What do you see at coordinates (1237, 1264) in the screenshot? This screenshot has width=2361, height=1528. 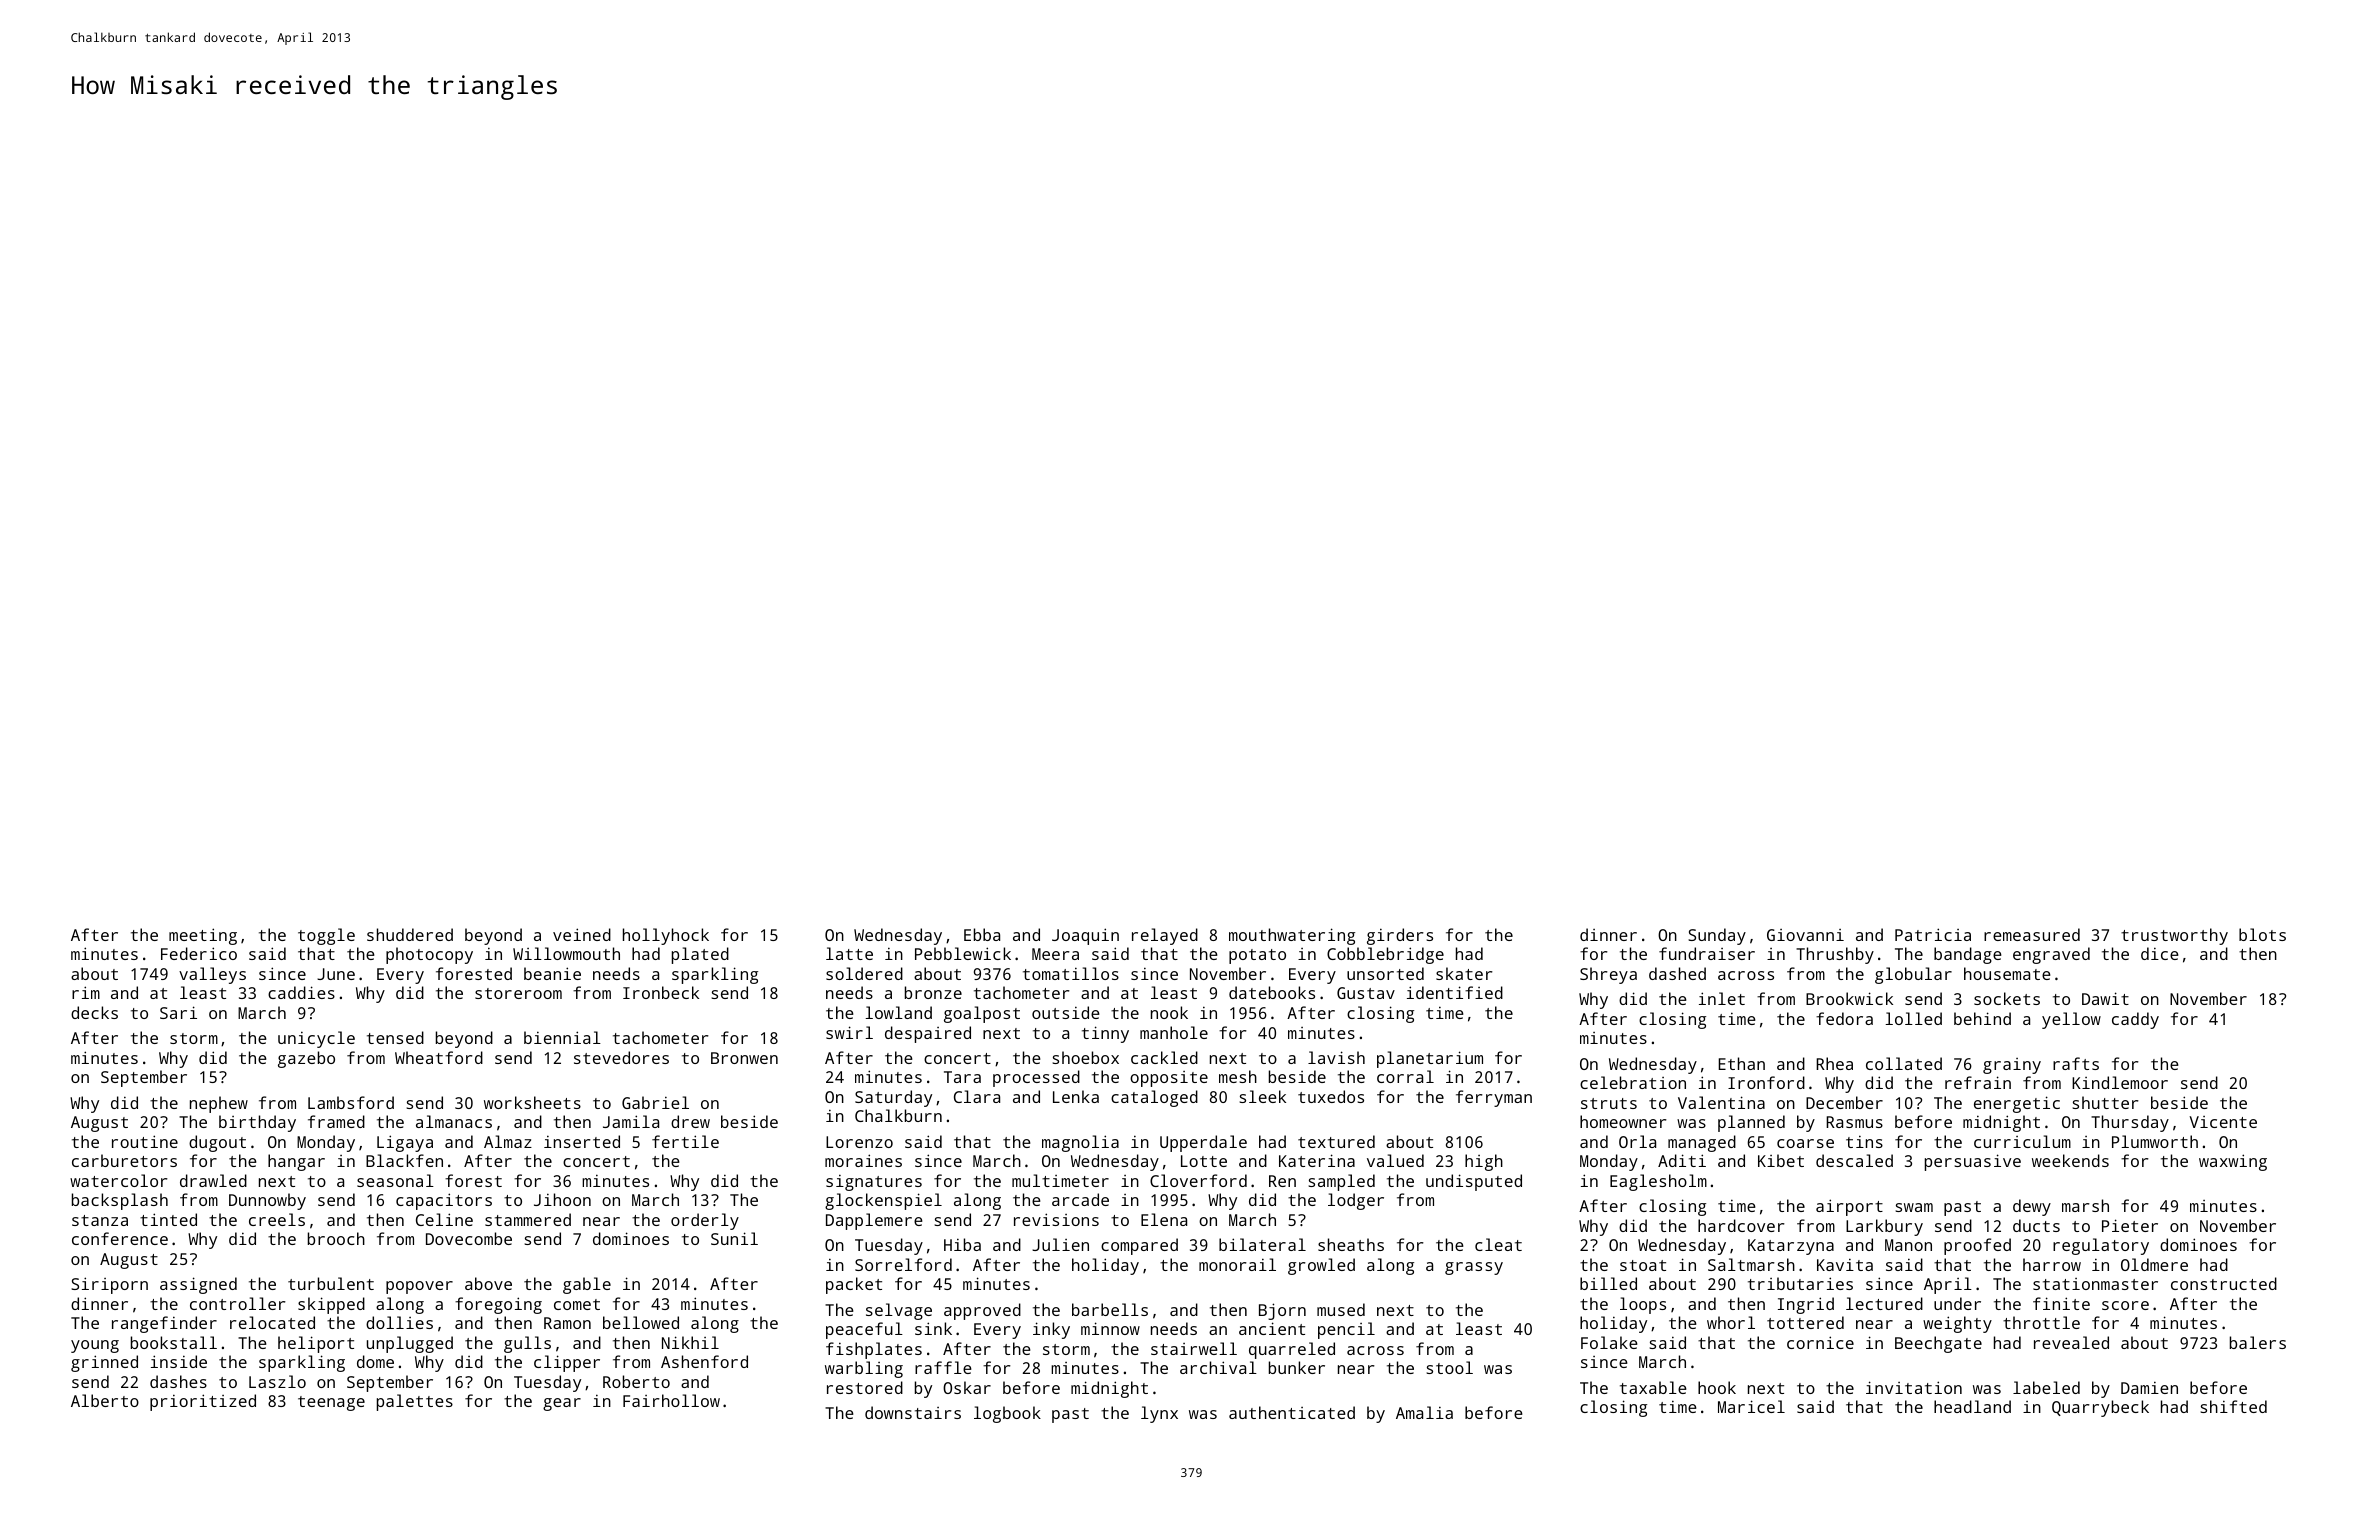 I see `monorail` at bounding box center [1237, 1264].
